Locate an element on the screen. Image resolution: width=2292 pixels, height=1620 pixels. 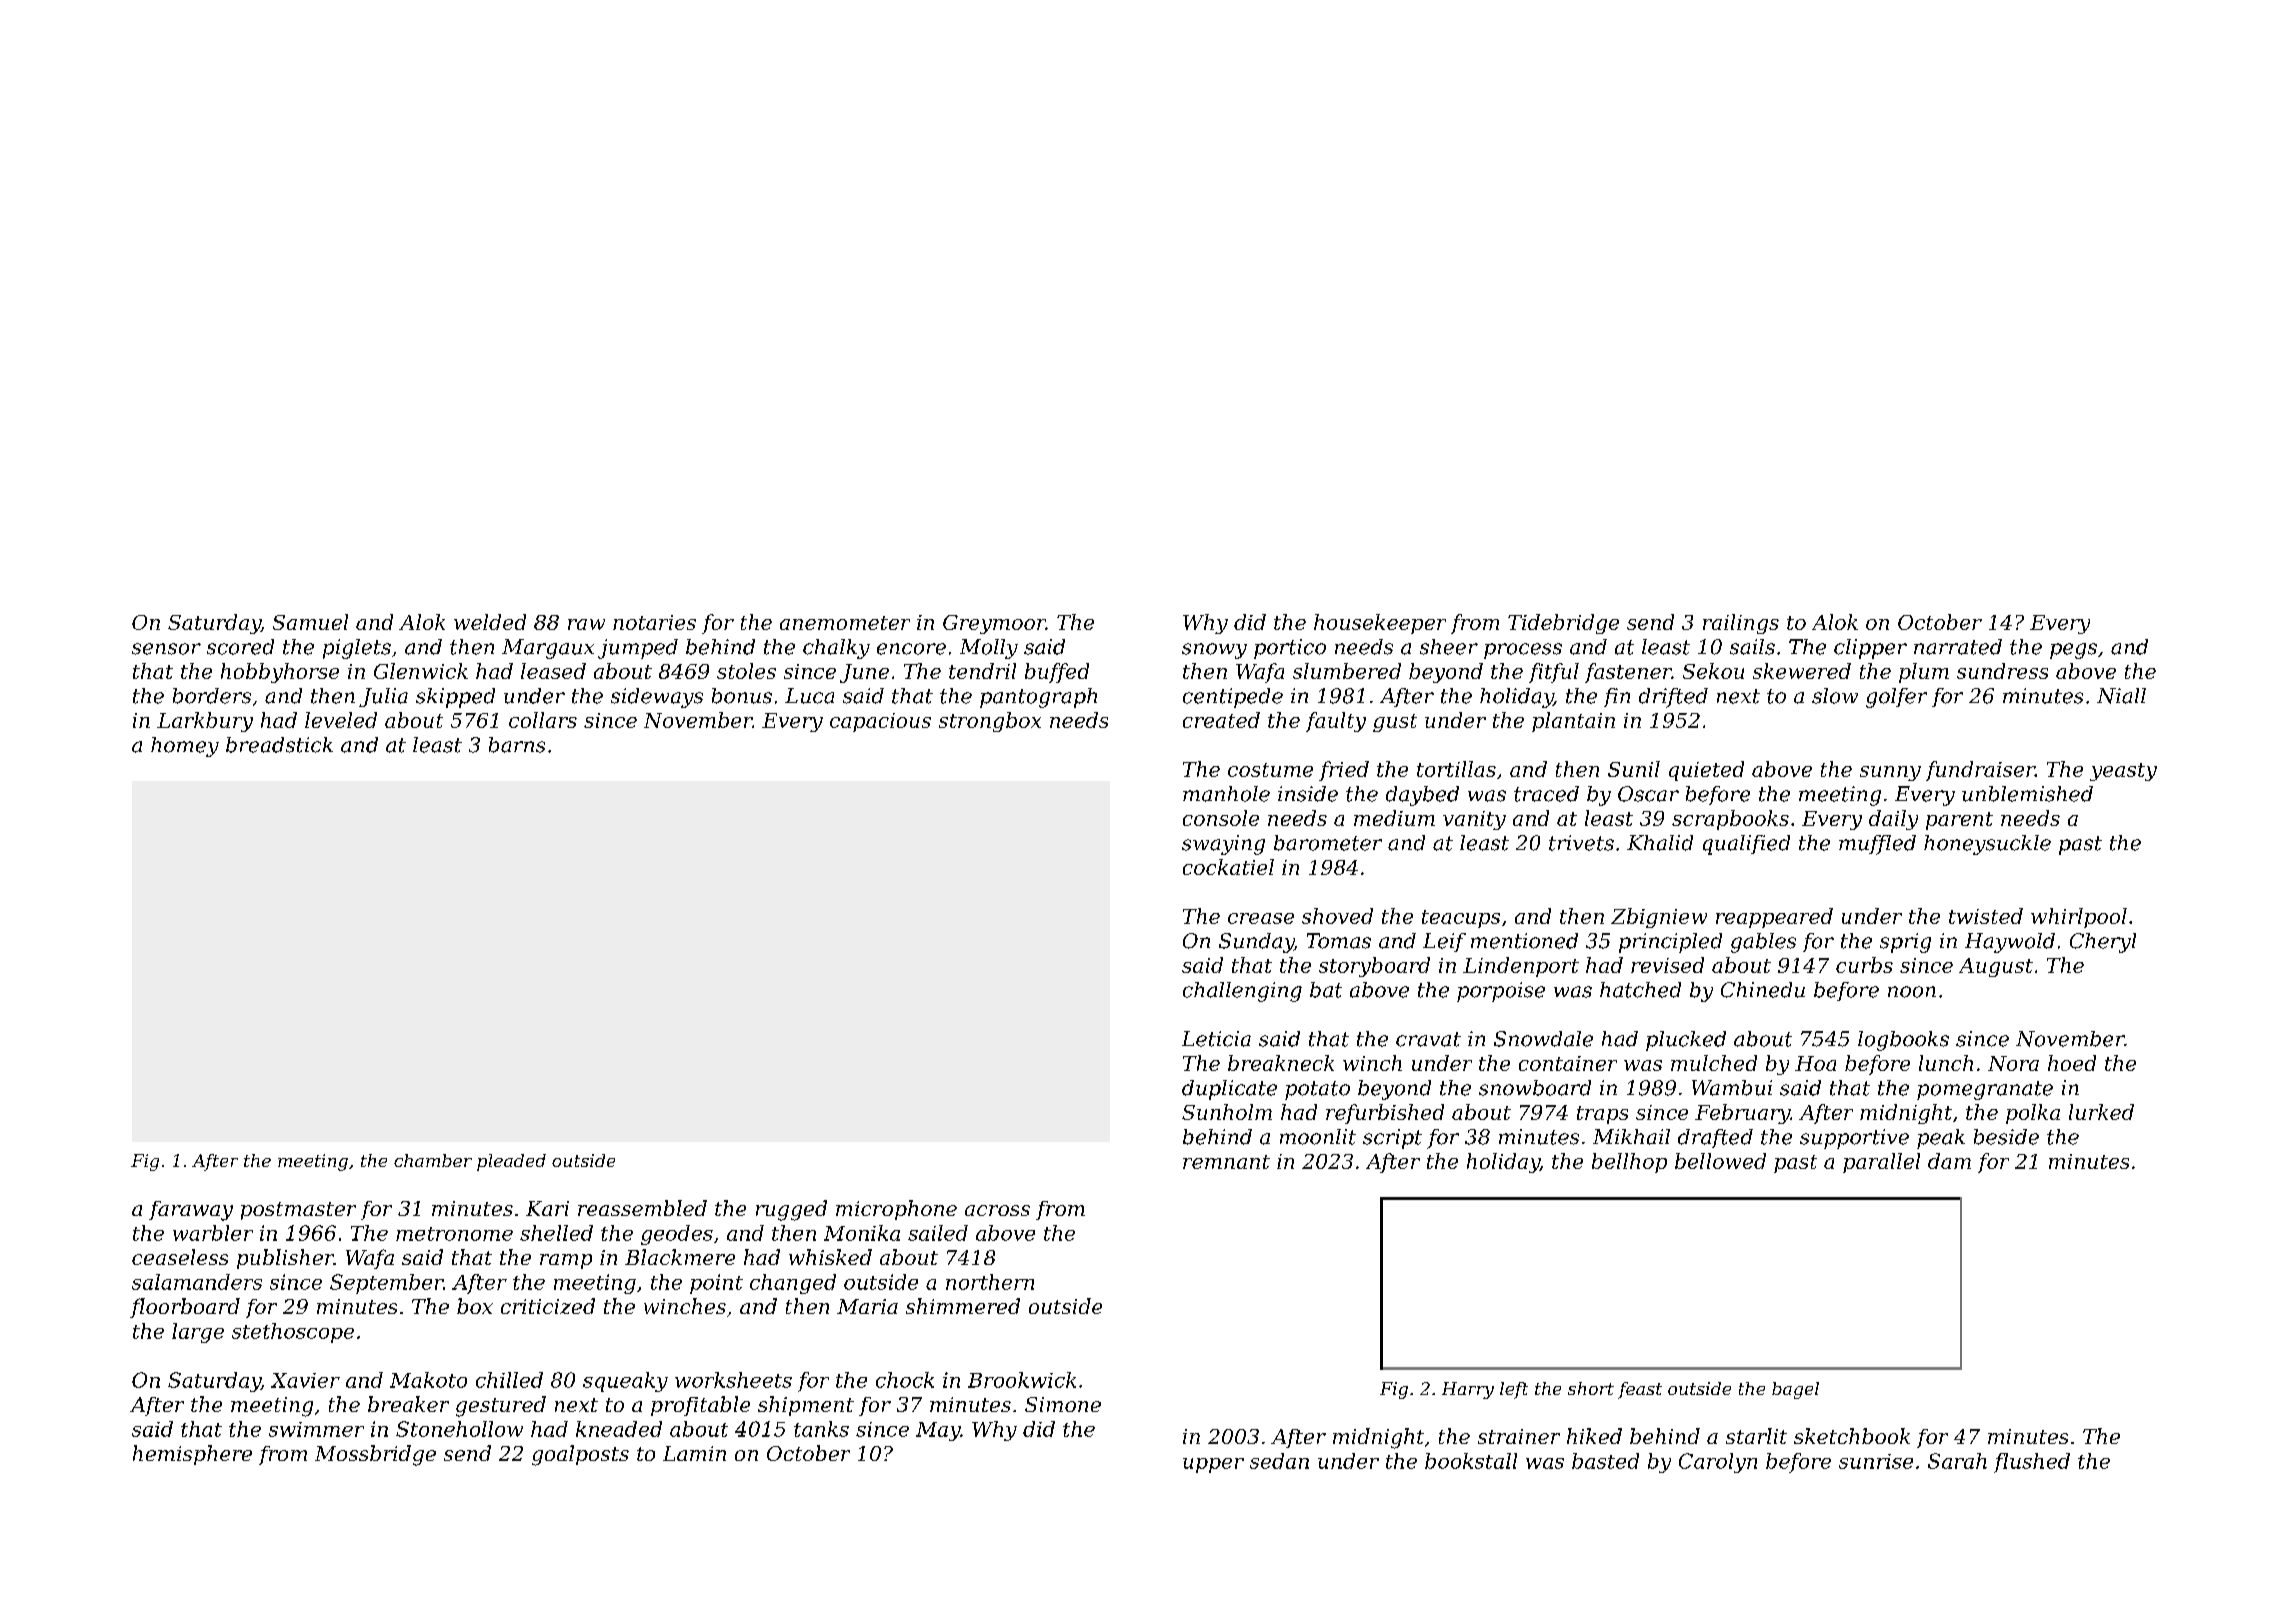
borders is located at coordinates (212, 696).
